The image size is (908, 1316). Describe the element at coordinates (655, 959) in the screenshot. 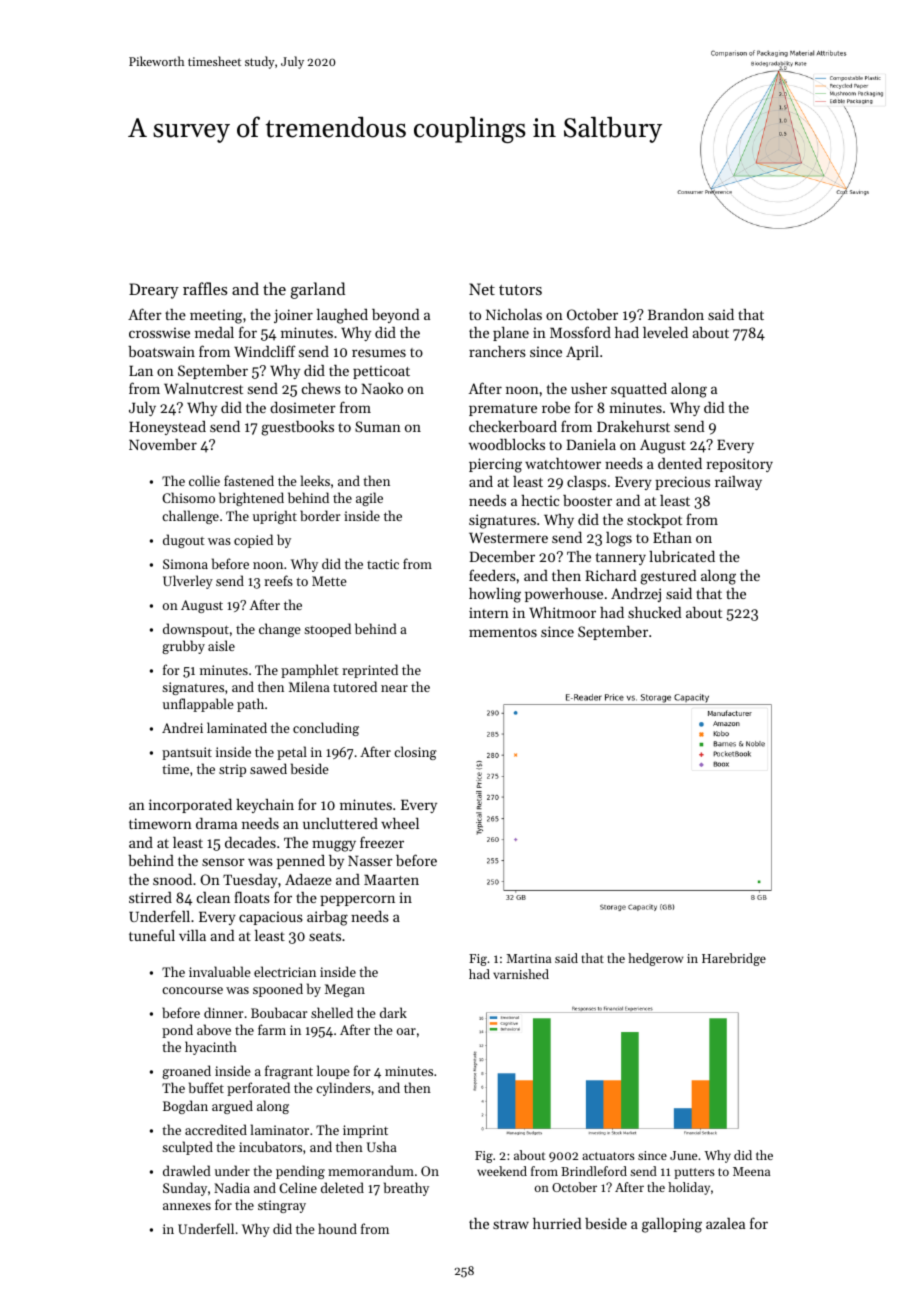

I see `hedgerow` at that location.
